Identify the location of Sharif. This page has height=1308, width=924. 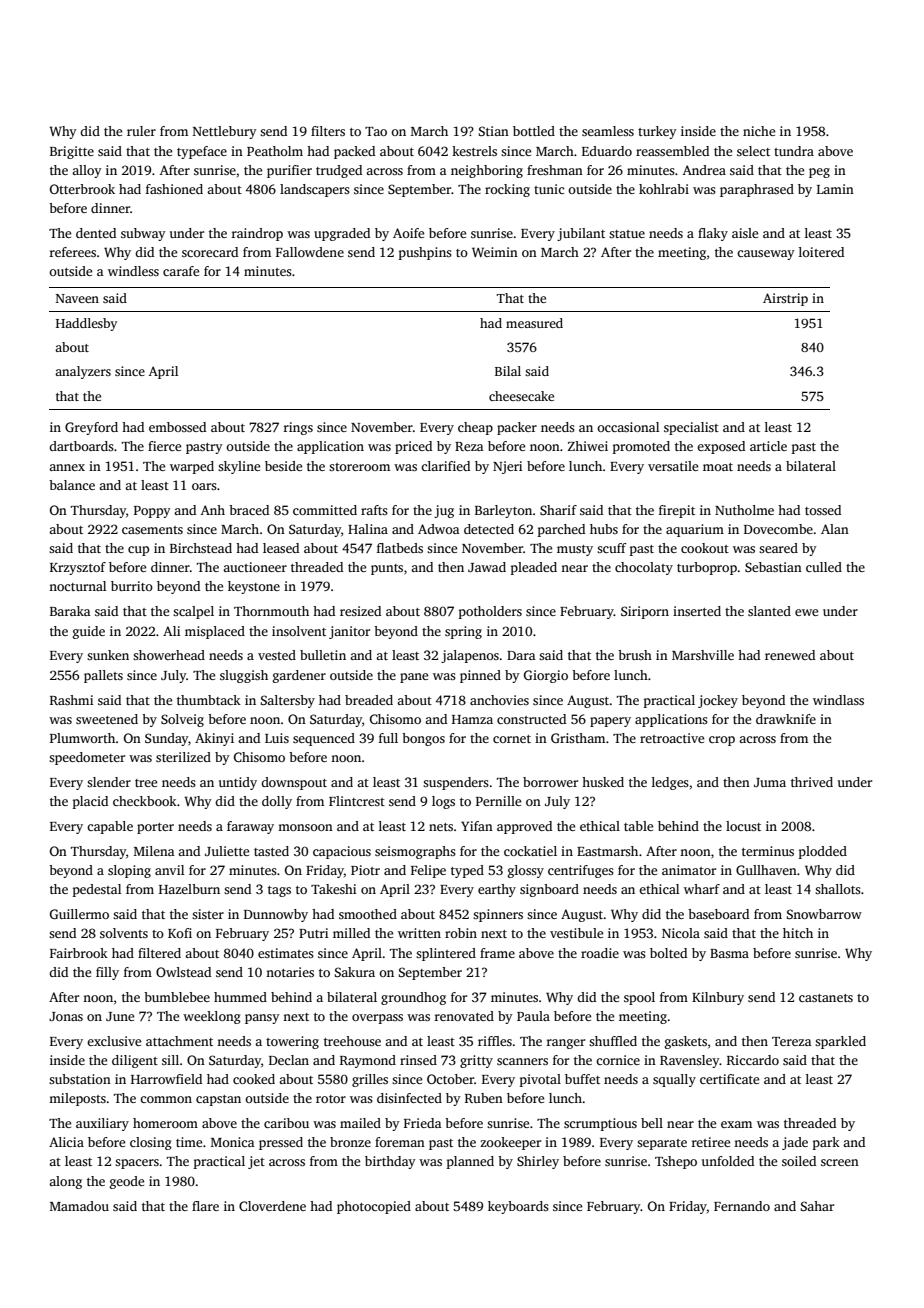
(558, 510).
